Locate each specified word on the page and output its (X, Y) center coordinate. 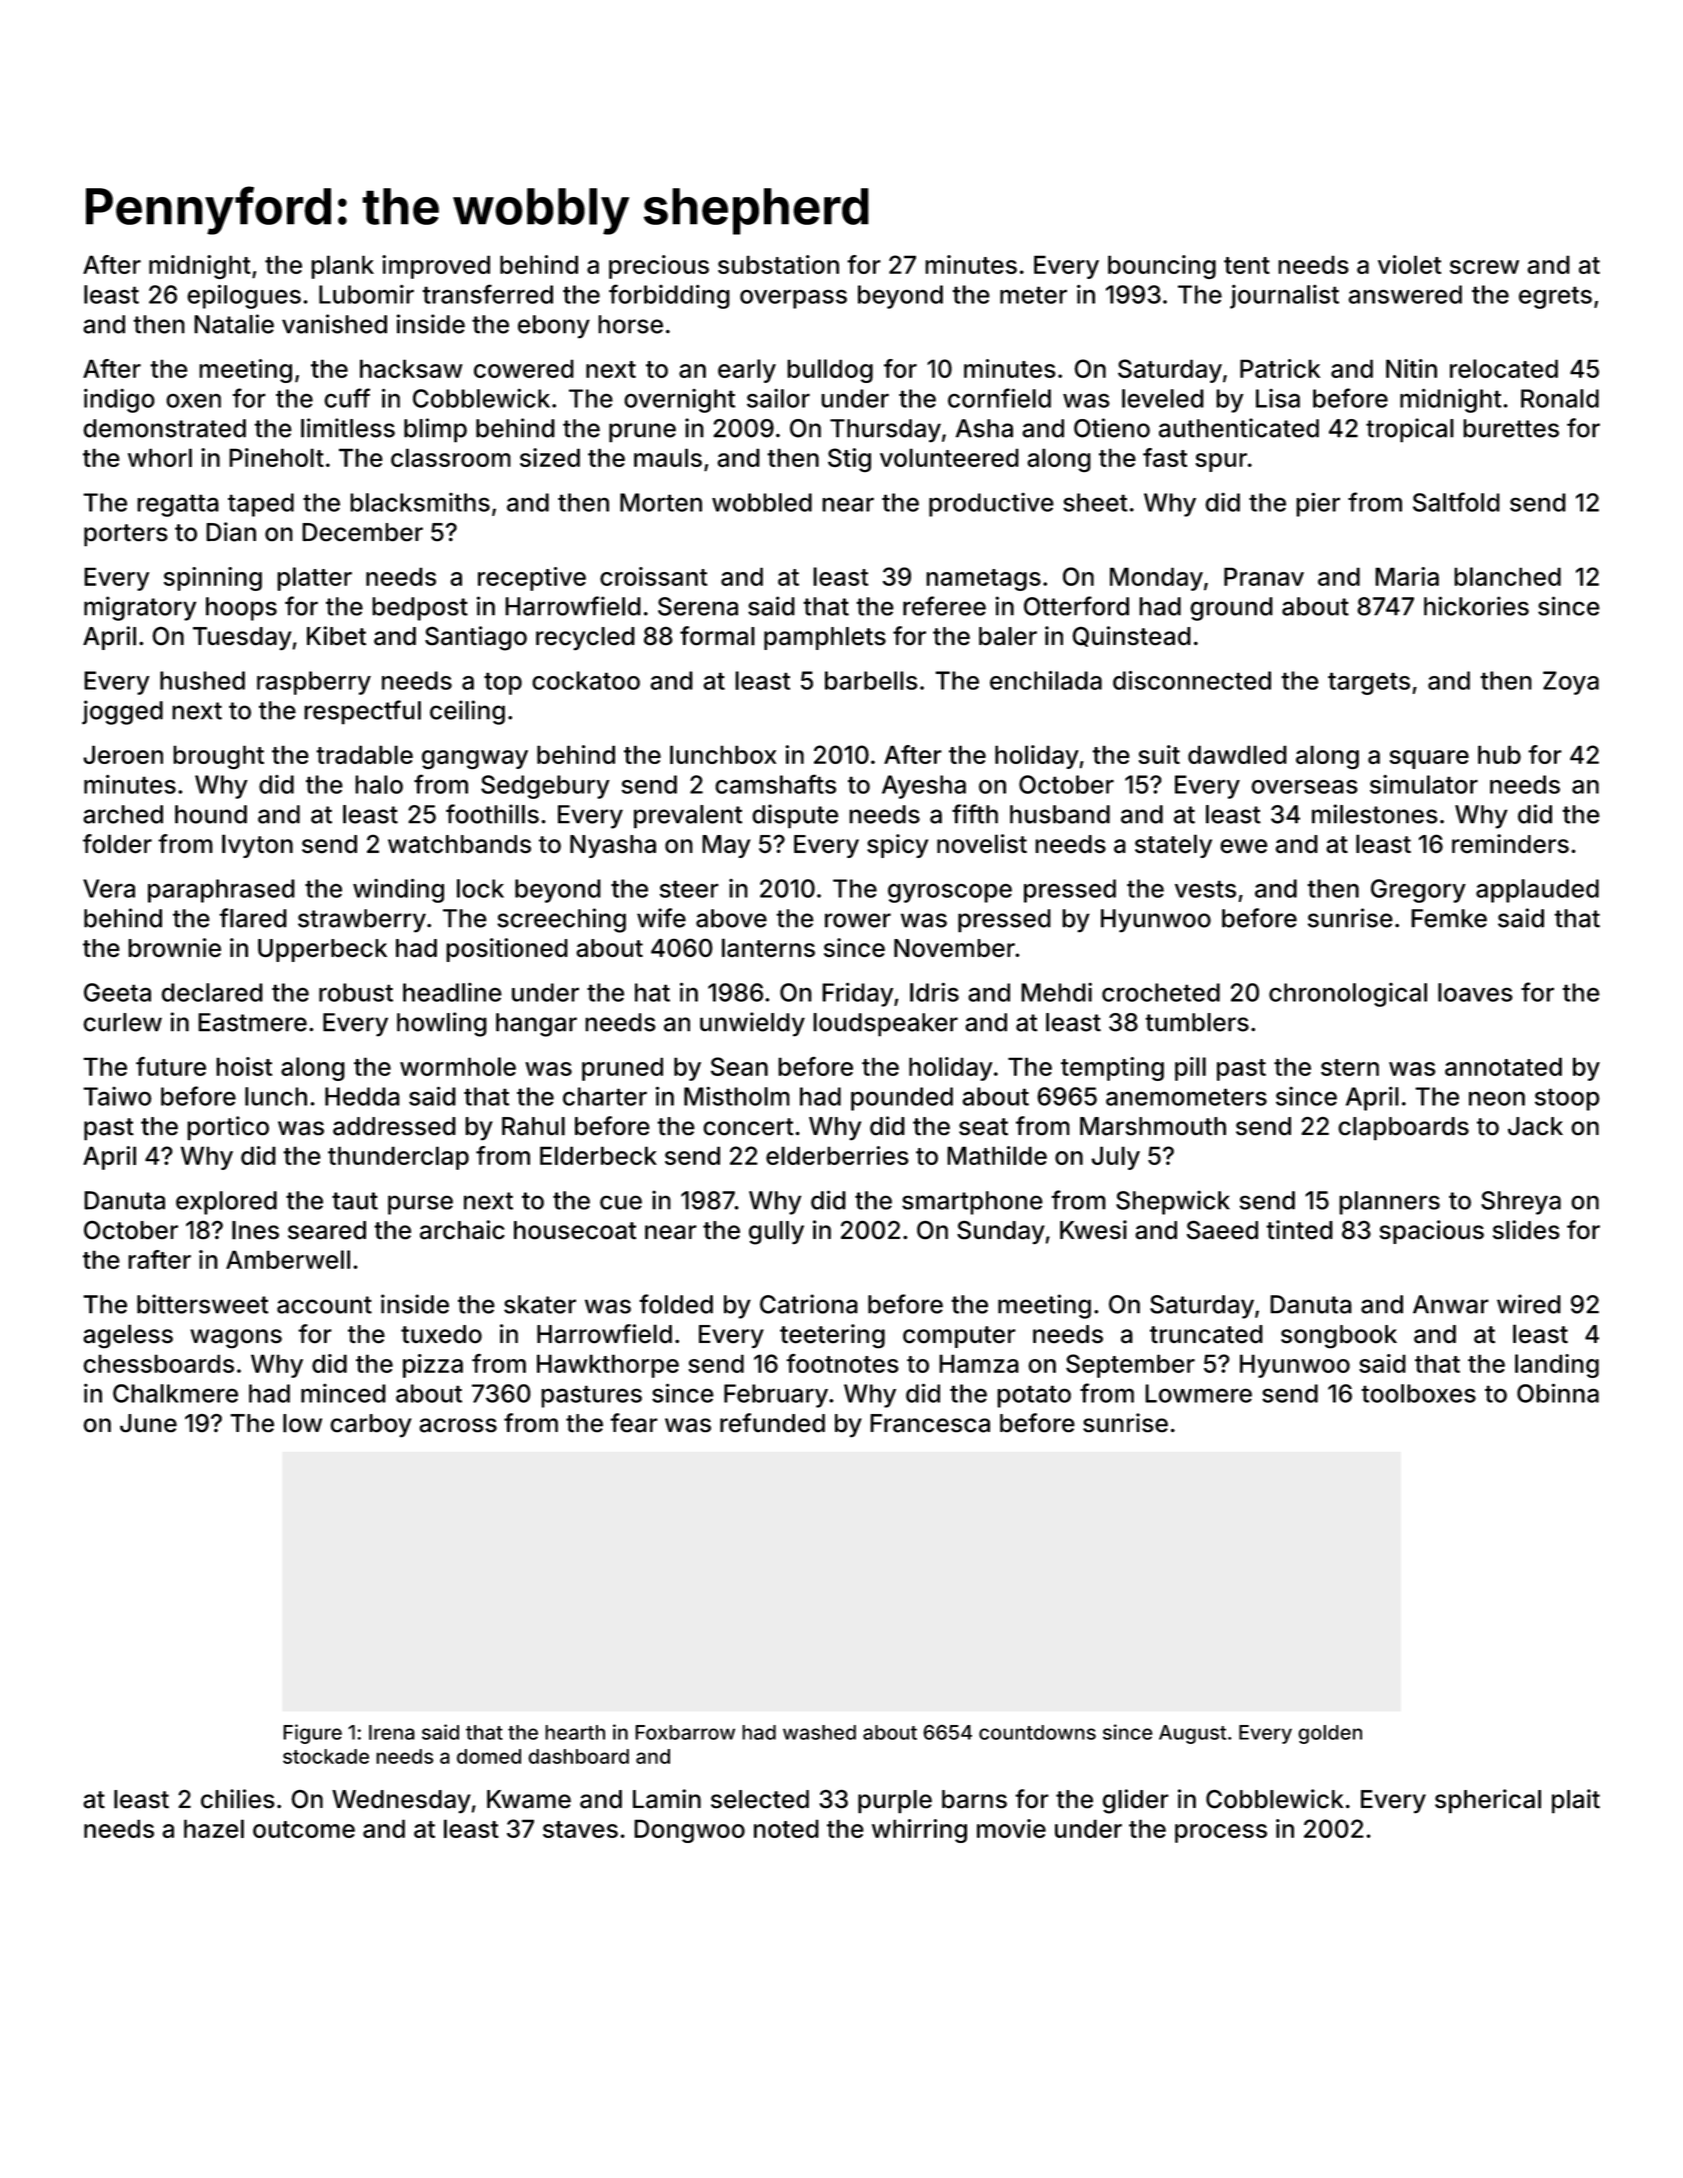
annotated (1503, 1066)
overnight (679, 401)
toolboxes (1419, 1393)
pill (1190, 1069)
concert (748, 1127)
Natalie (234, 324)
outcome (304, 1829)
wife (661, 918)
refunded (772, 1423)
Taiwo (117, 1096)
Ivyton (257, 846)
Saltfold (1456, 502)
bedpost (420, 609)
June (148, 1423)
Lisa (1278, 398)
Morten (661, 502)
